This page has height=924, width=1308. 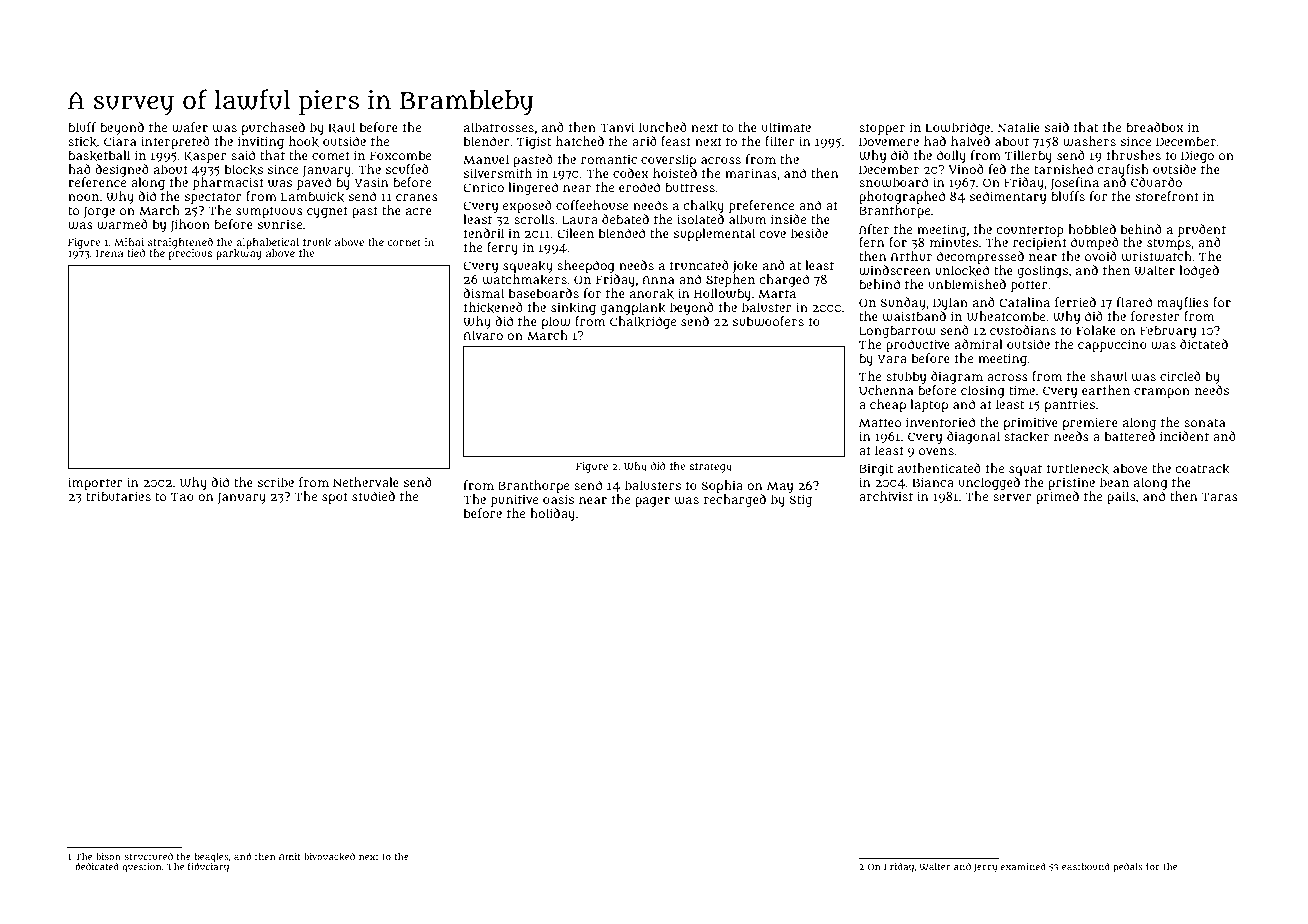 What do you see at coordinates (99, 155) in the page?
I see `basketball` at bounding box center [99, 155].
